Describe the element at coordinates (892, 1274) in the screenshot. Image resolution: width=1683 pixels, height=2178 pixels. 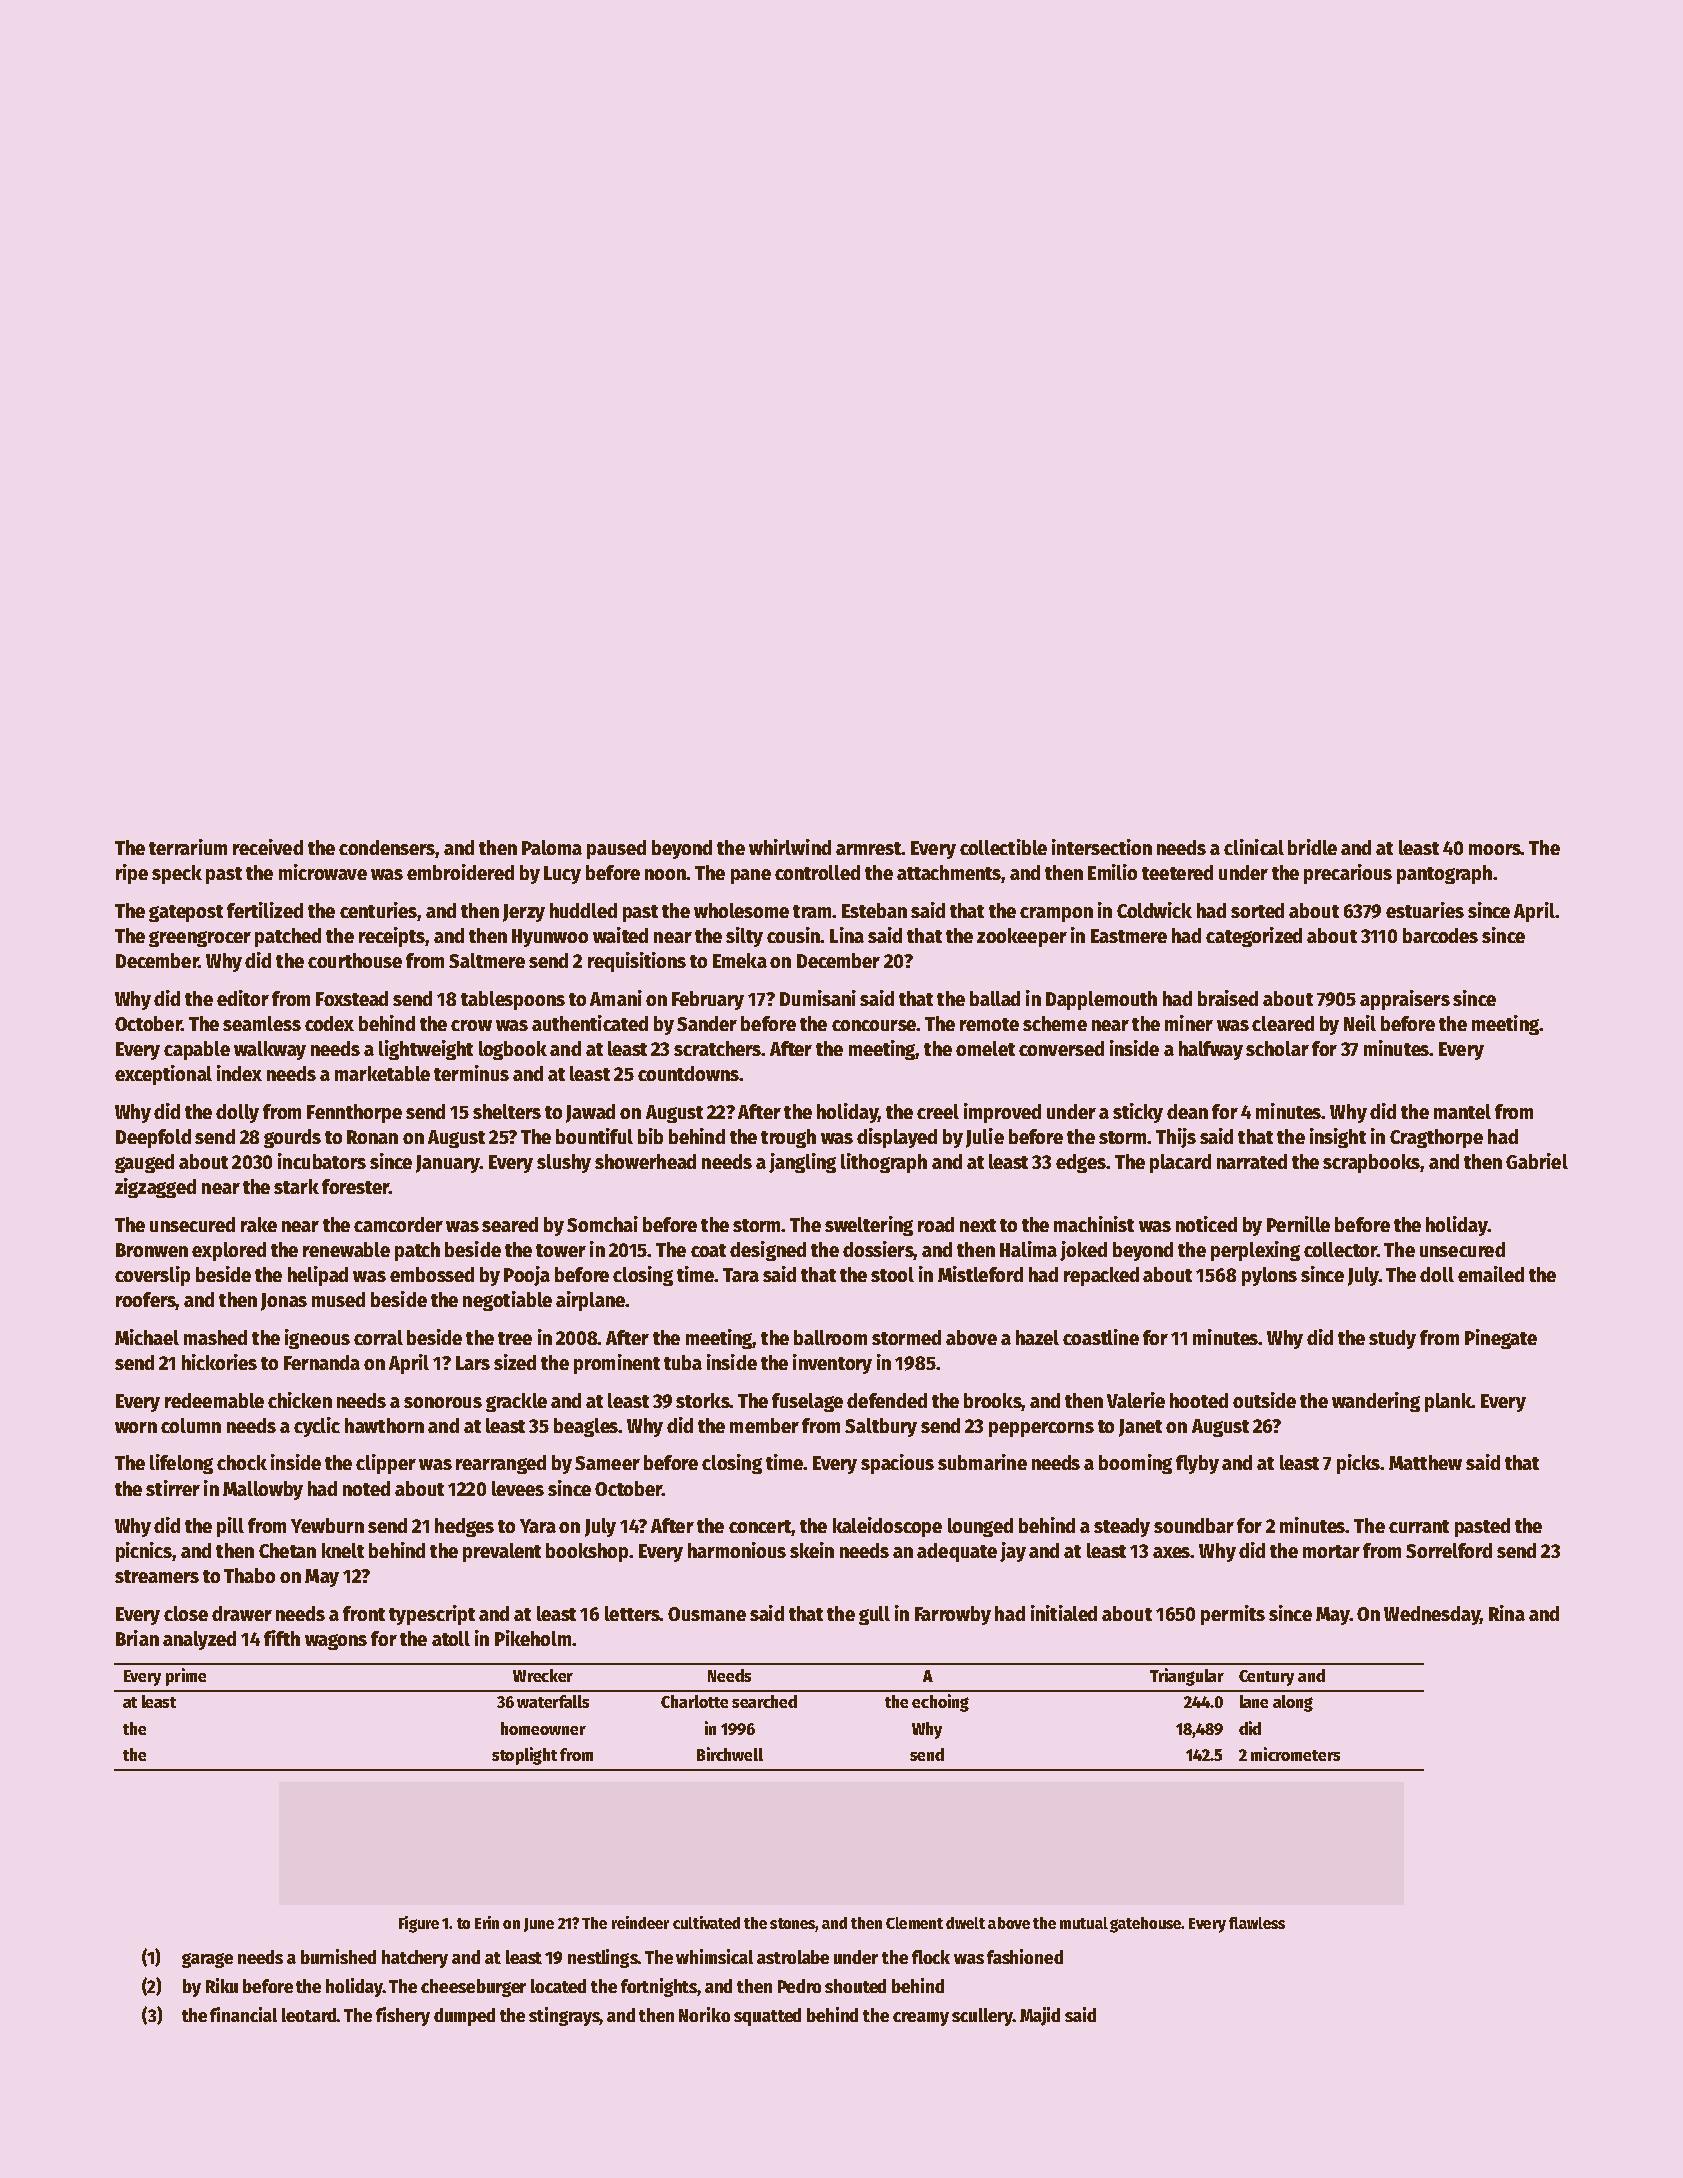
I see `stool` at that location.
